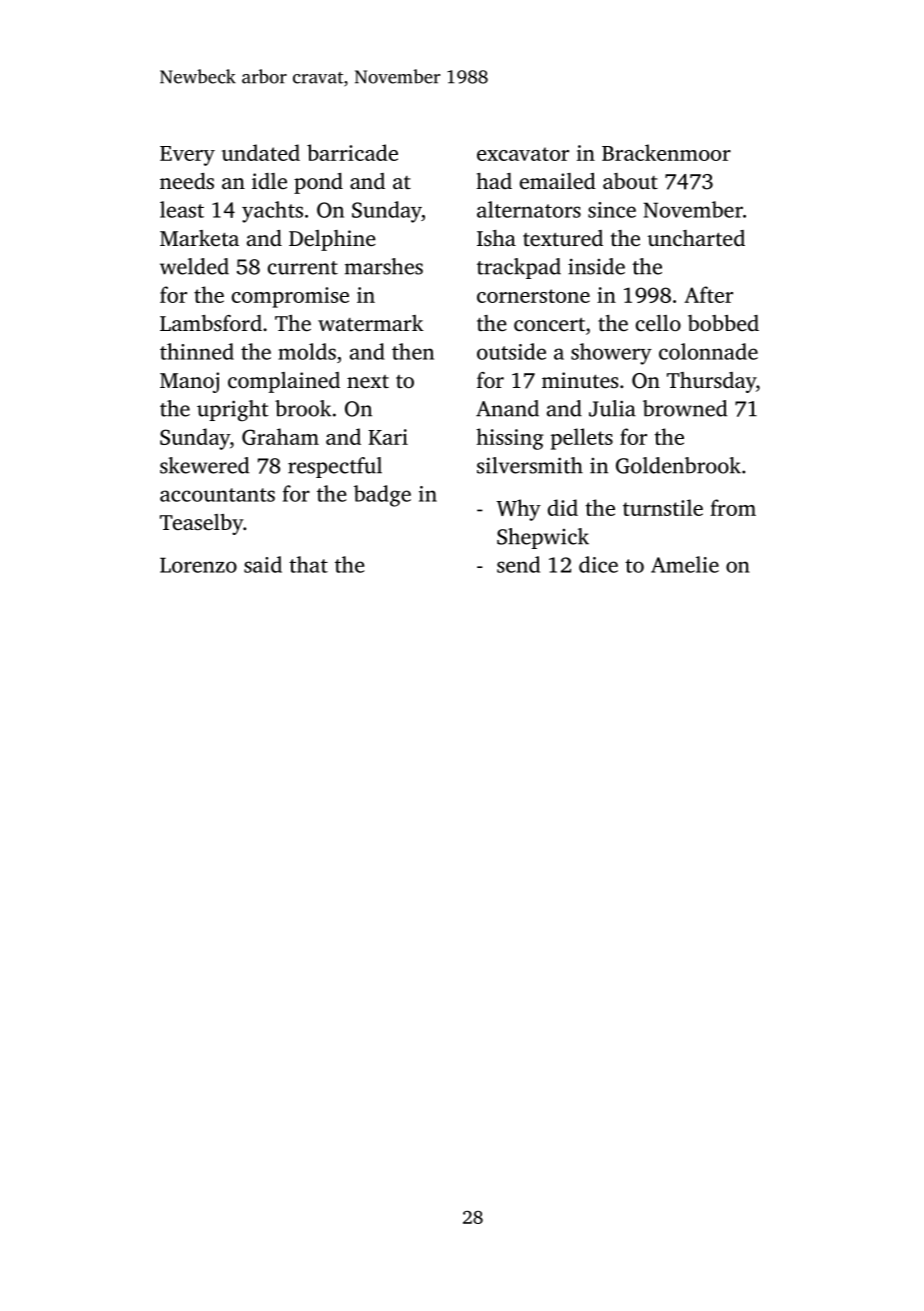 The width and height of the screenshot is (924, 1311). Describe the element at coordinates (382, 496) in the screenshot. I see `badge` at that location.
